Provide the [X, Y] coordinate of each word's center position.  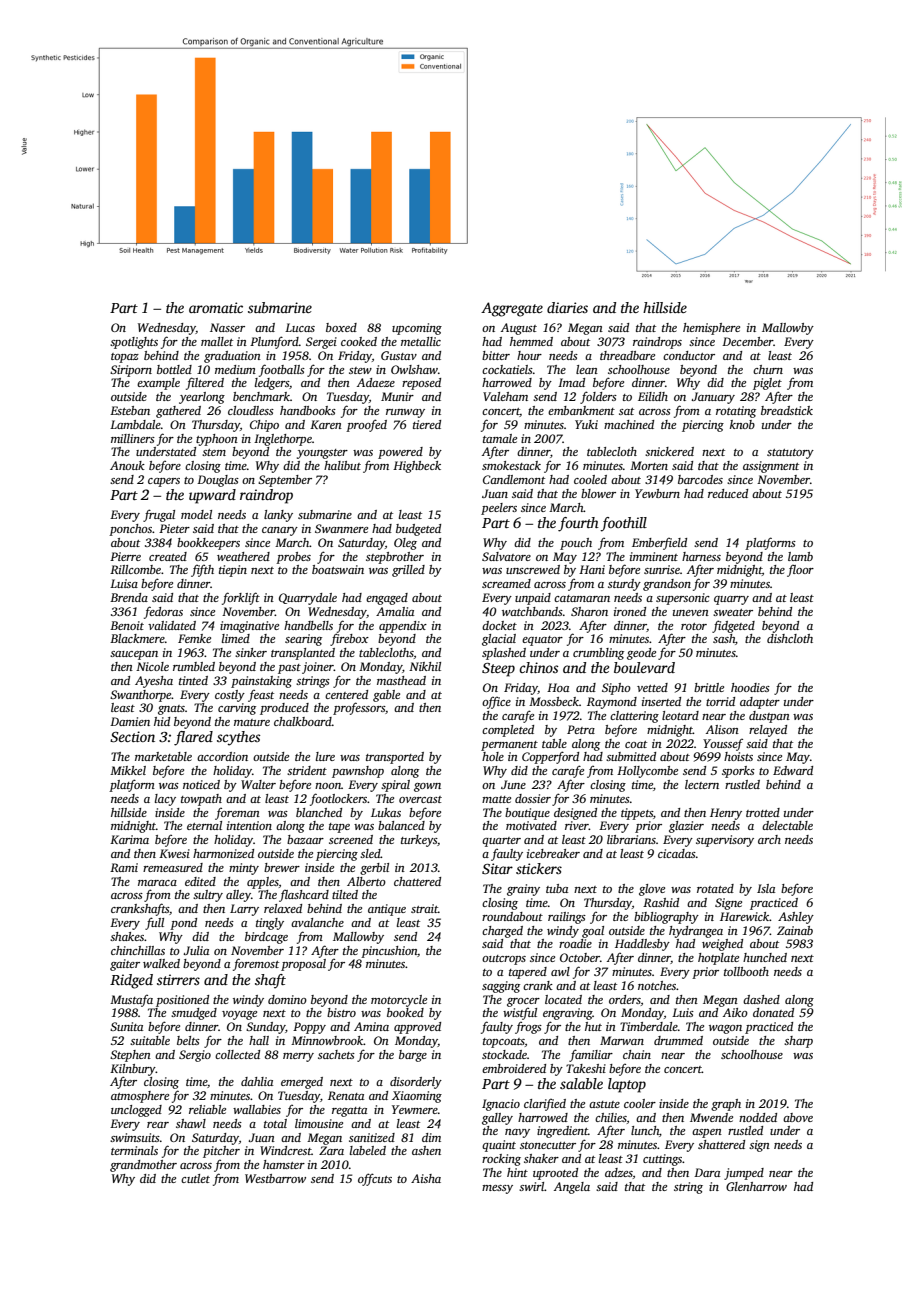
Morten [649, 465]
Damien [130, 721]
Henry [726, 814]
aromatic [216, 307]
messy [497, 1189]
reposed [421, 384]
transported [395, 758]
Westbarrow [275, 1178]
